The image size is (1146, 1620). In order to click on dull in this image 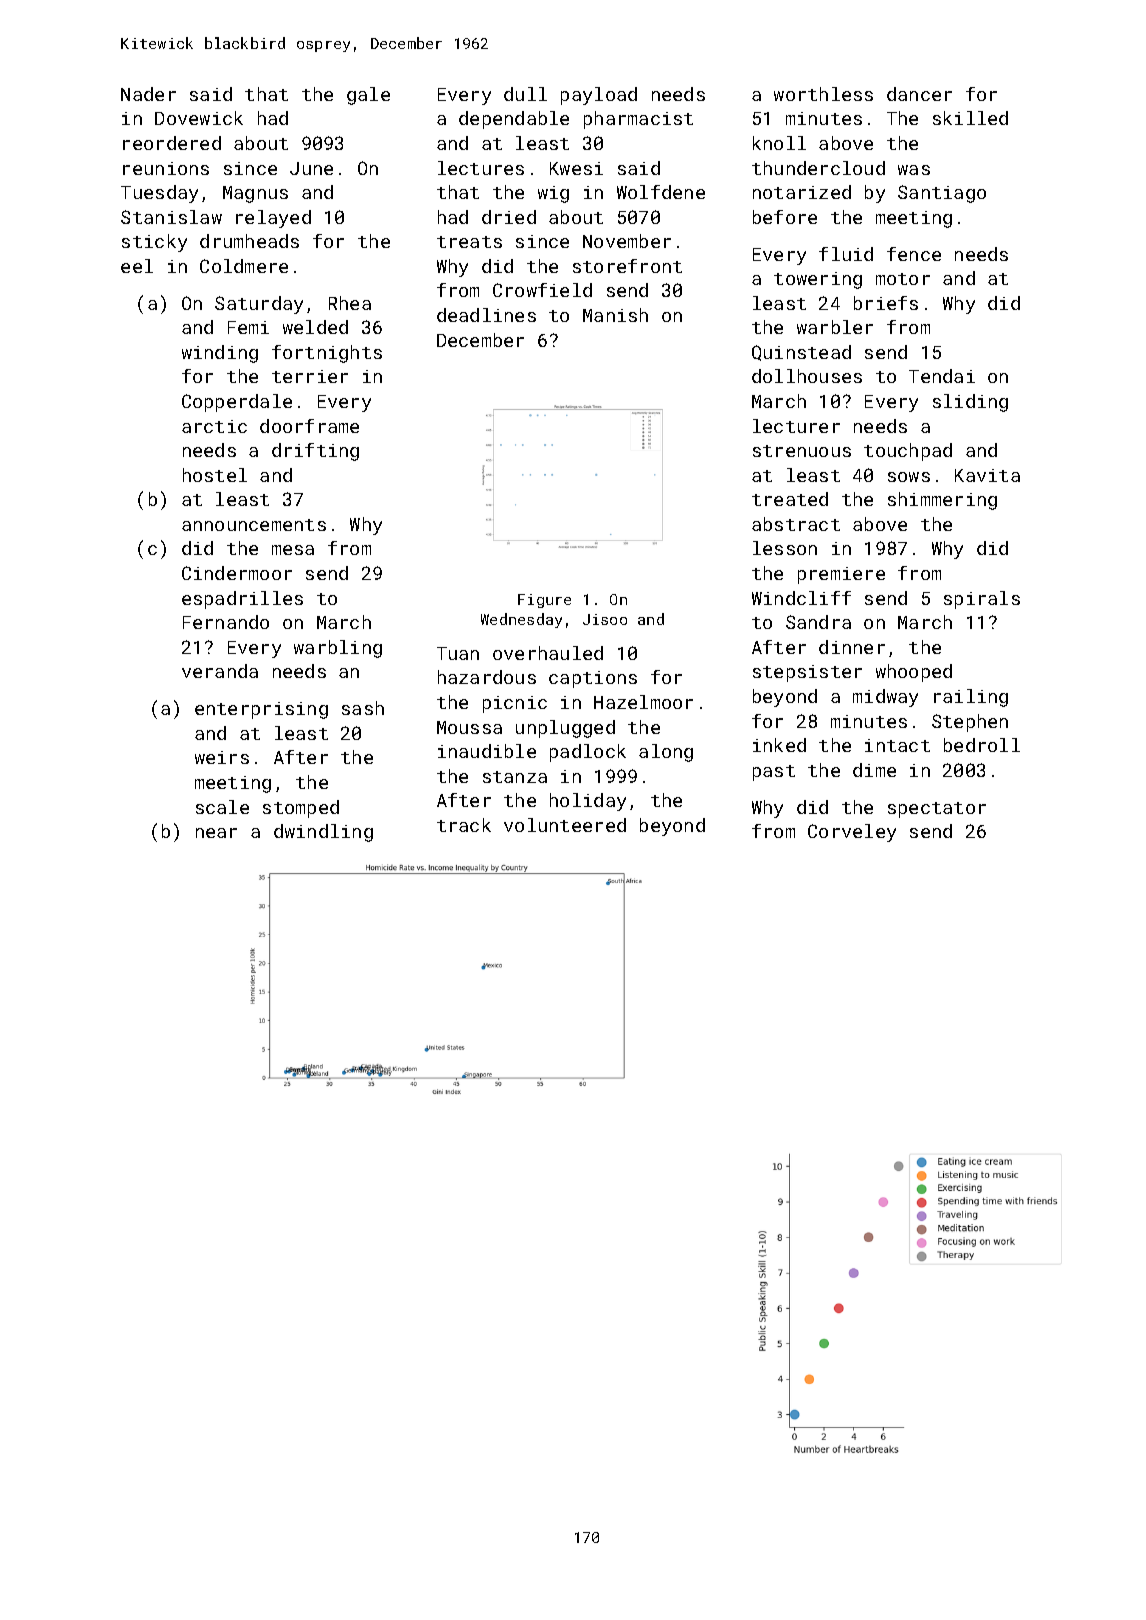, I will do `click(525, 94)`.
